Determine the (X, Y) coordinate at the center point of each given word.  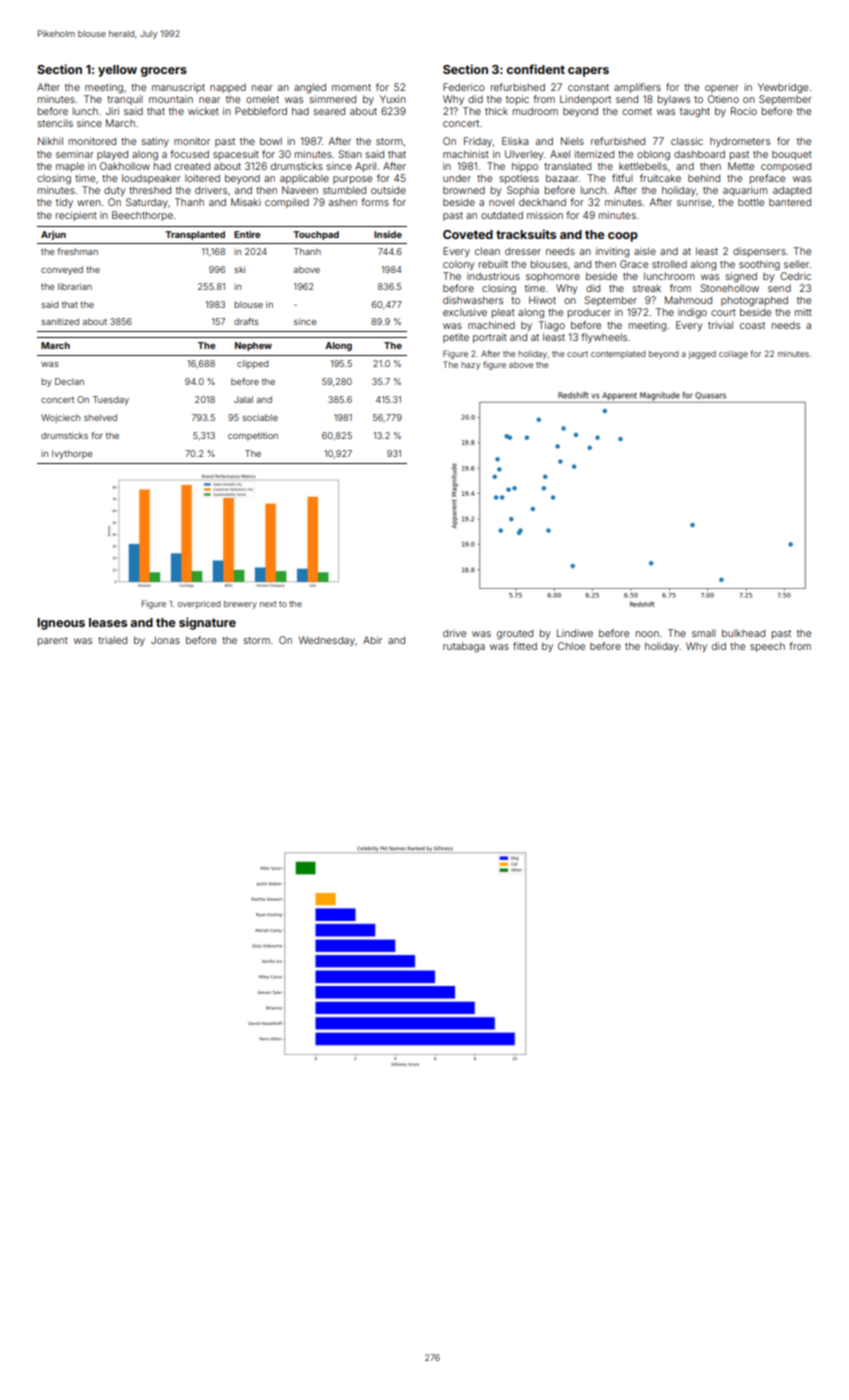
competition (253, 436)
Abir (372, 640)
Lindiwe (575, 633)
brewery (240, 605)
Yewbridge (783, 88)
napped (228, 88)
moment (351, 87)
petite (456, 338)
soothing (759, 265)
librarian (75, 286)
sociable (260, 417)
